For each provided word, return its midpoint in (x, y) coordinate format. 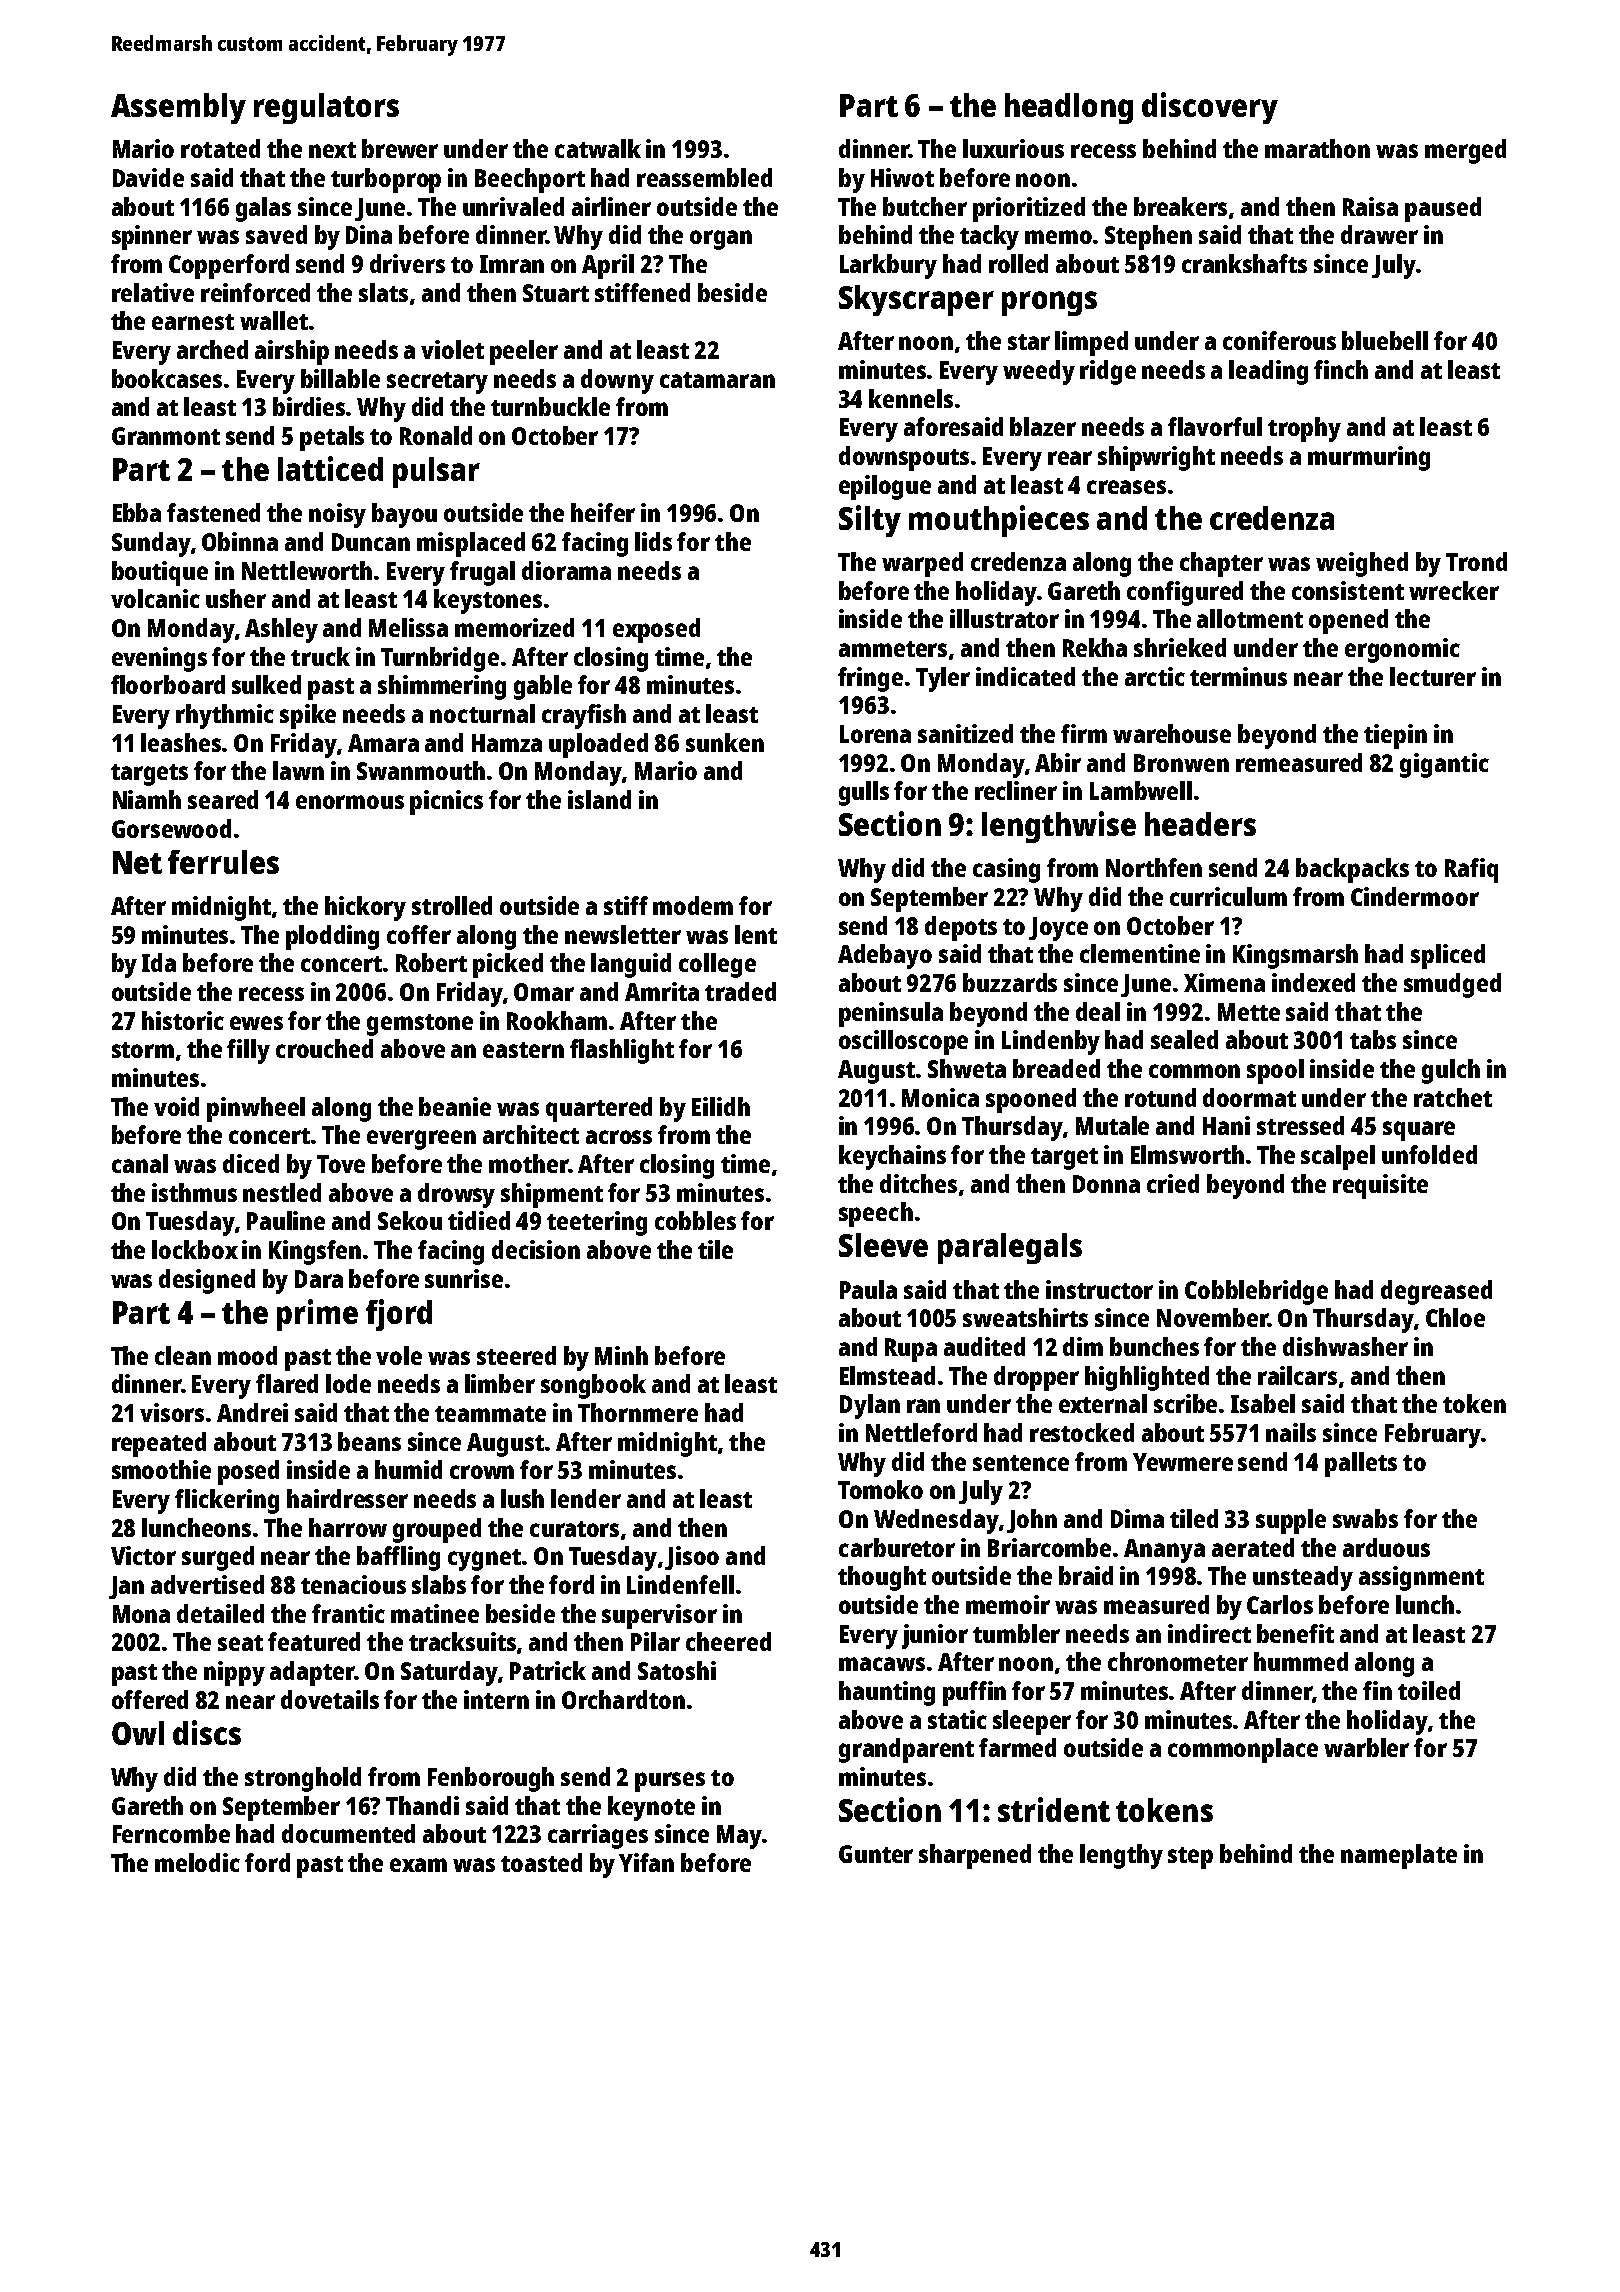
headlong (1069, 108)
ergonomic (1402, 650)
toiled (1429, 1690)
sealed (1184, 1039)
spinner (152, 237)
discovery (1210, 108)
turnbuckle (550, 406)
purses (670, 1782)
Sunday (151, 544)
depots (961, 928)
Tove (341, 1164)
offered (150, 1699)
